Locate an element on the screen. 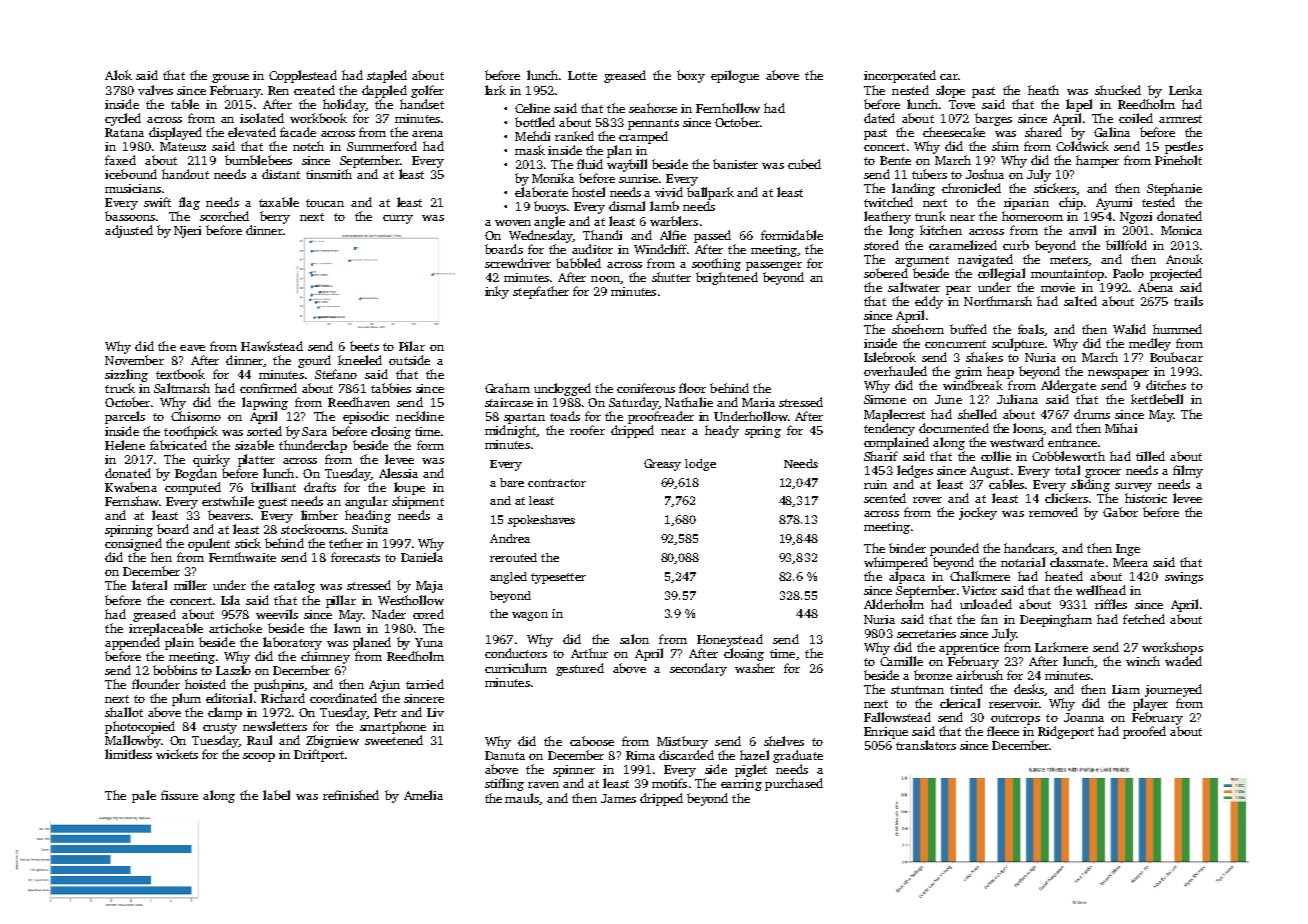 This screenshot has width=1308, height=924. stapled is located at coordinates (387, 76).
